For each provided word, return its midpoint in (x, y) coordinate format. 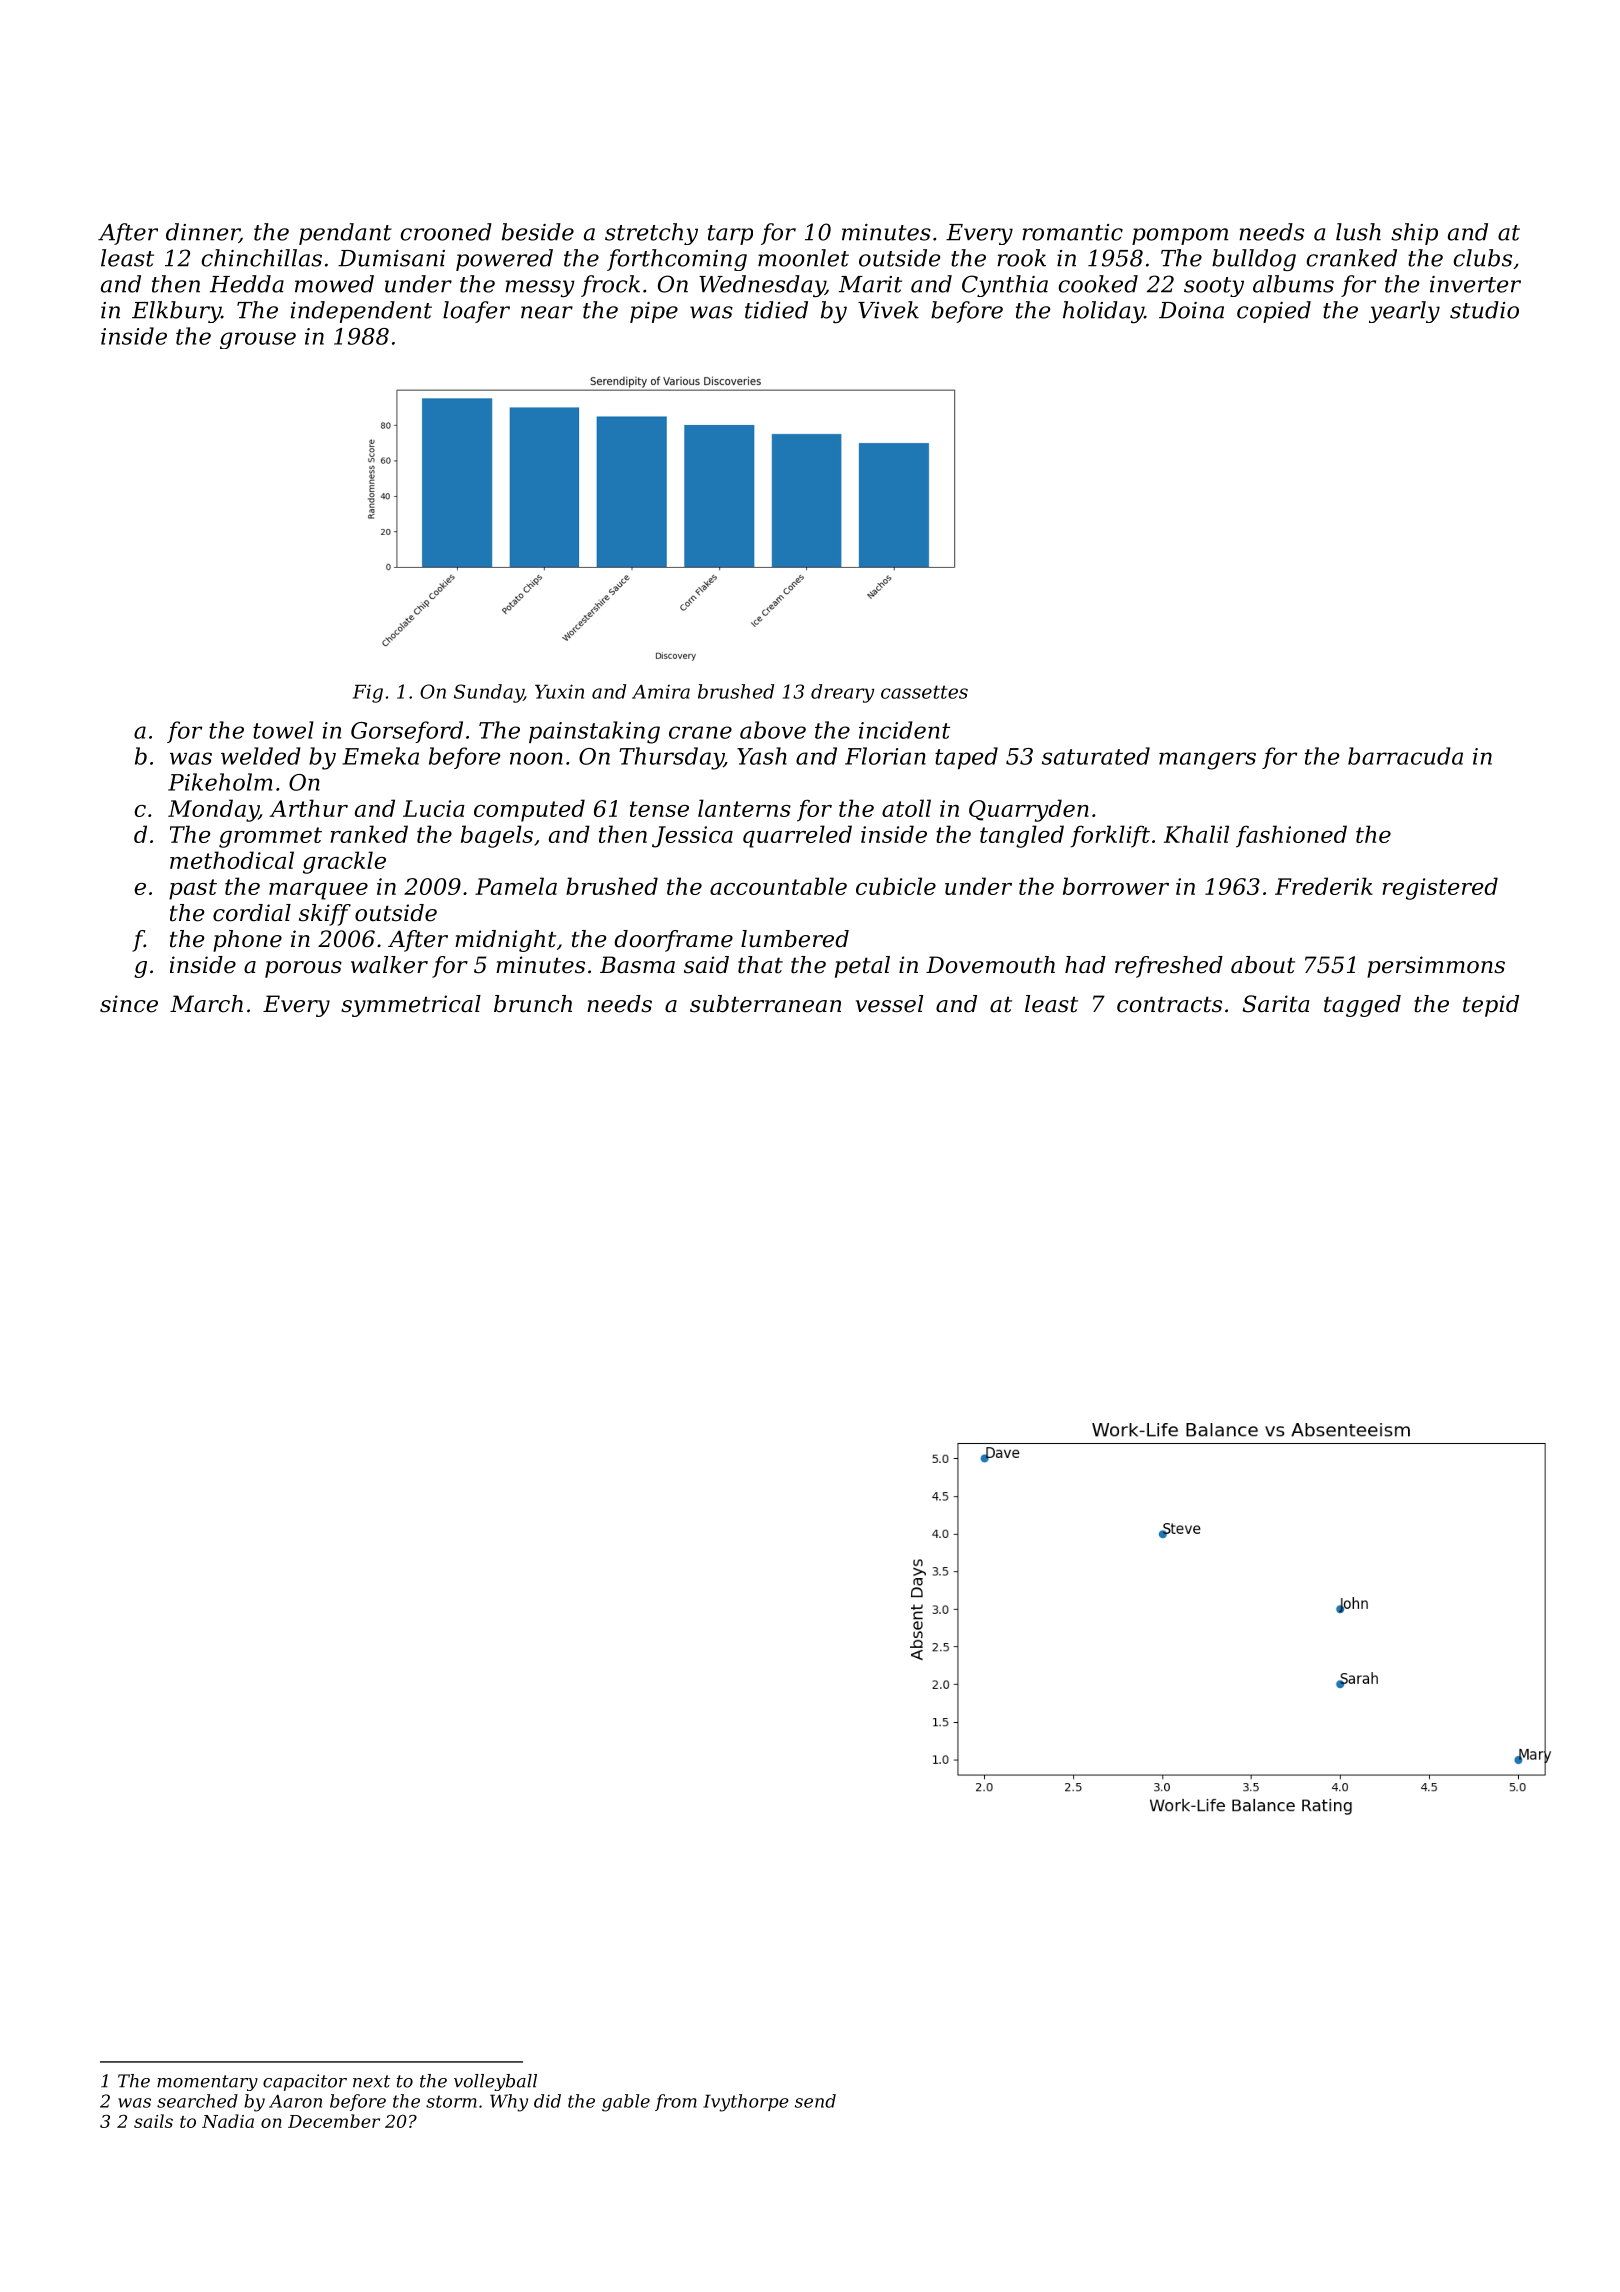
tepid (1491, 1006)
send (815, 2101)
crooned (446, 232)
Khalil (1196, 834)
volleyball (495, 2082)
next (371, 2081)
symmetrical (411, 1006)
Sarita (1276, 1004)
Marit (870, 284)
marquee (318, 891)
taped (966, 758)
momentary (207, 2083)
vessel (889, 1004)
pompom (1180, 236)
